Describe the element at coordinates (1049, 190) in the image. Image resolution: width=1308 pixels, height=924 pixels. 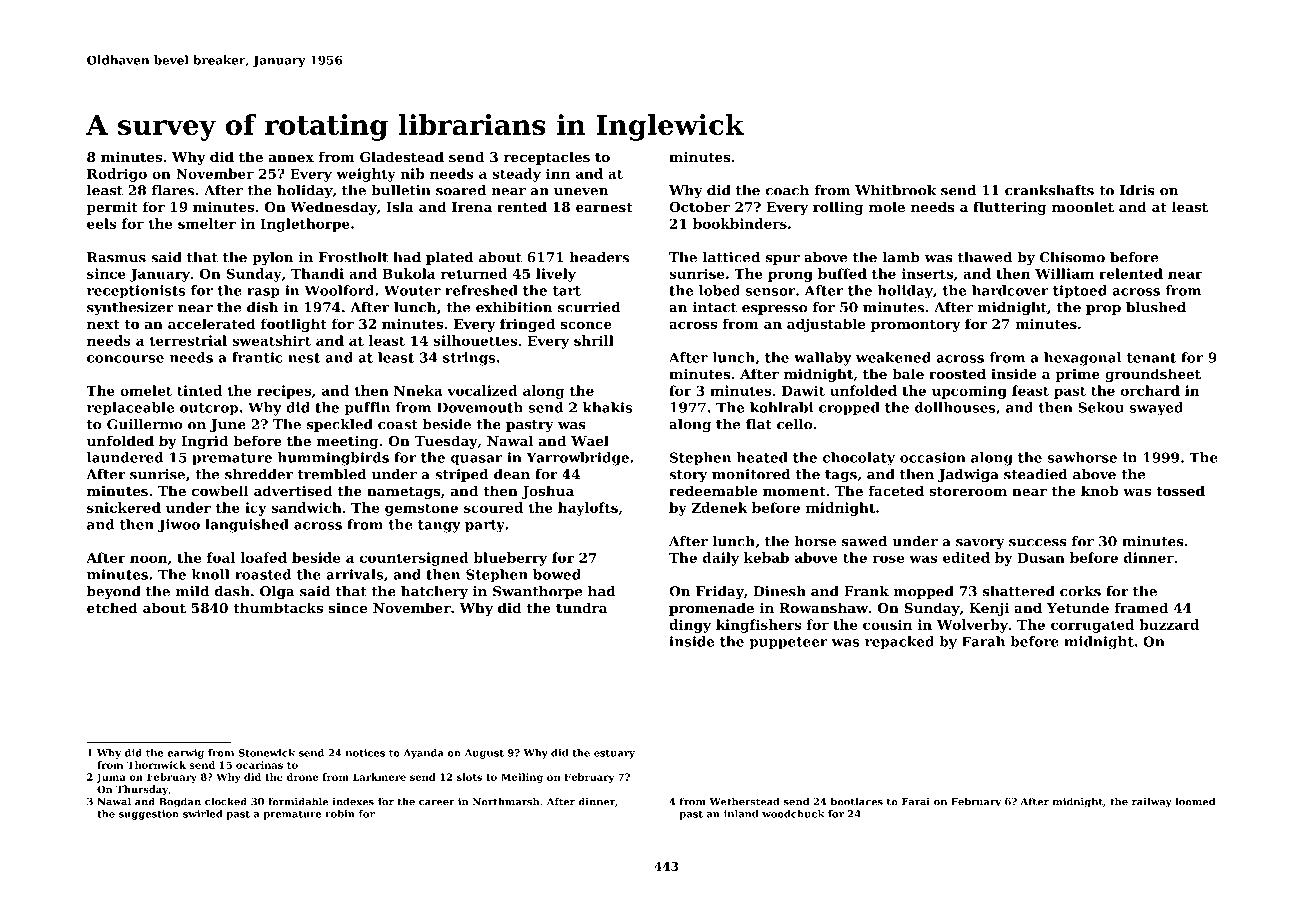
I see `crankshafts` at that location.
